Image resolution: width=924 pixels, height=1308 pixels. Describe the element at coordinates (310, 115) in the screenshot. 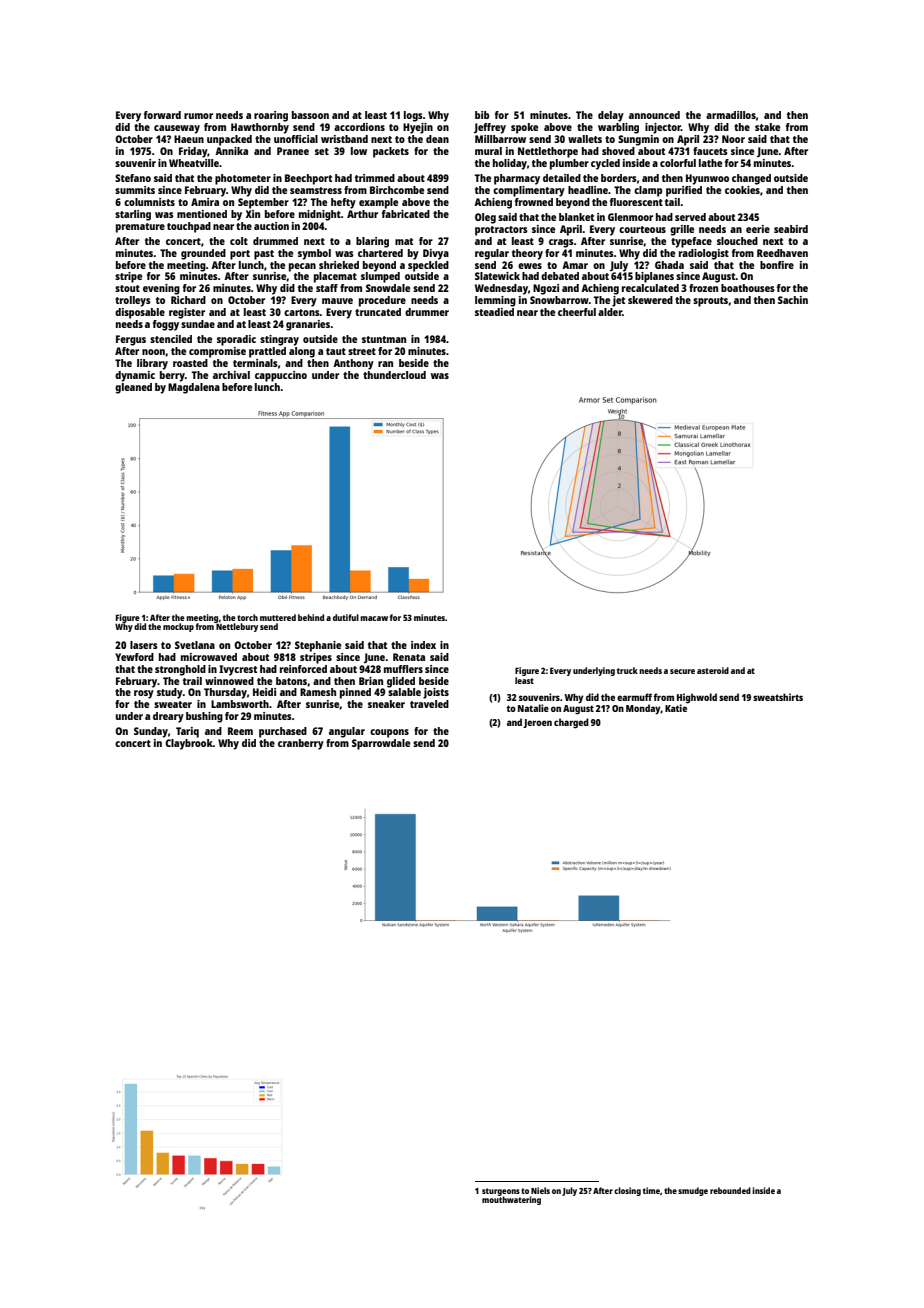

I see `bassoon` at that location.
